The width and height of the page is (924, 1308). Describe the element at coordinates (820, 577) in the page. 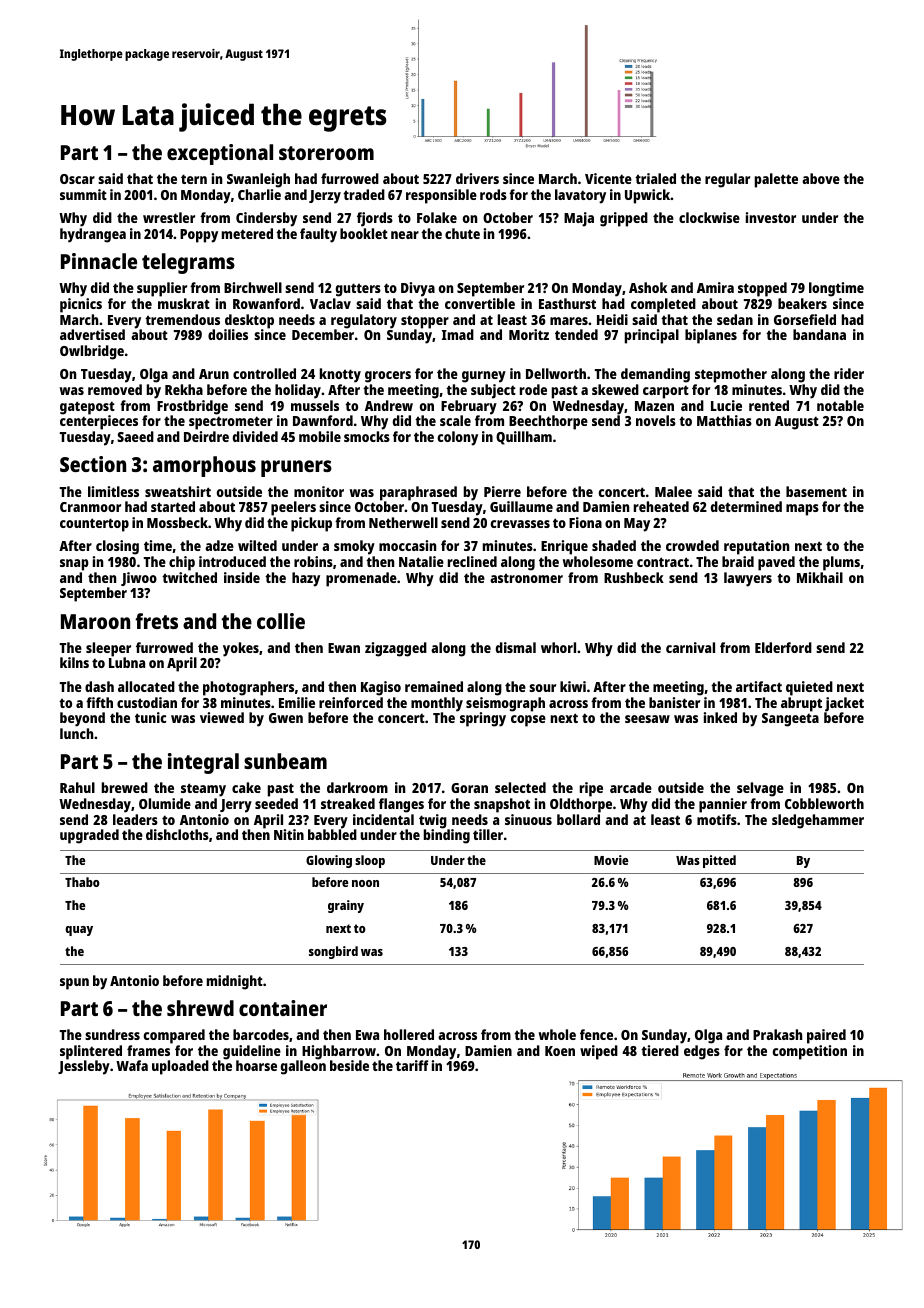

I see `Mikhail` at that location.
